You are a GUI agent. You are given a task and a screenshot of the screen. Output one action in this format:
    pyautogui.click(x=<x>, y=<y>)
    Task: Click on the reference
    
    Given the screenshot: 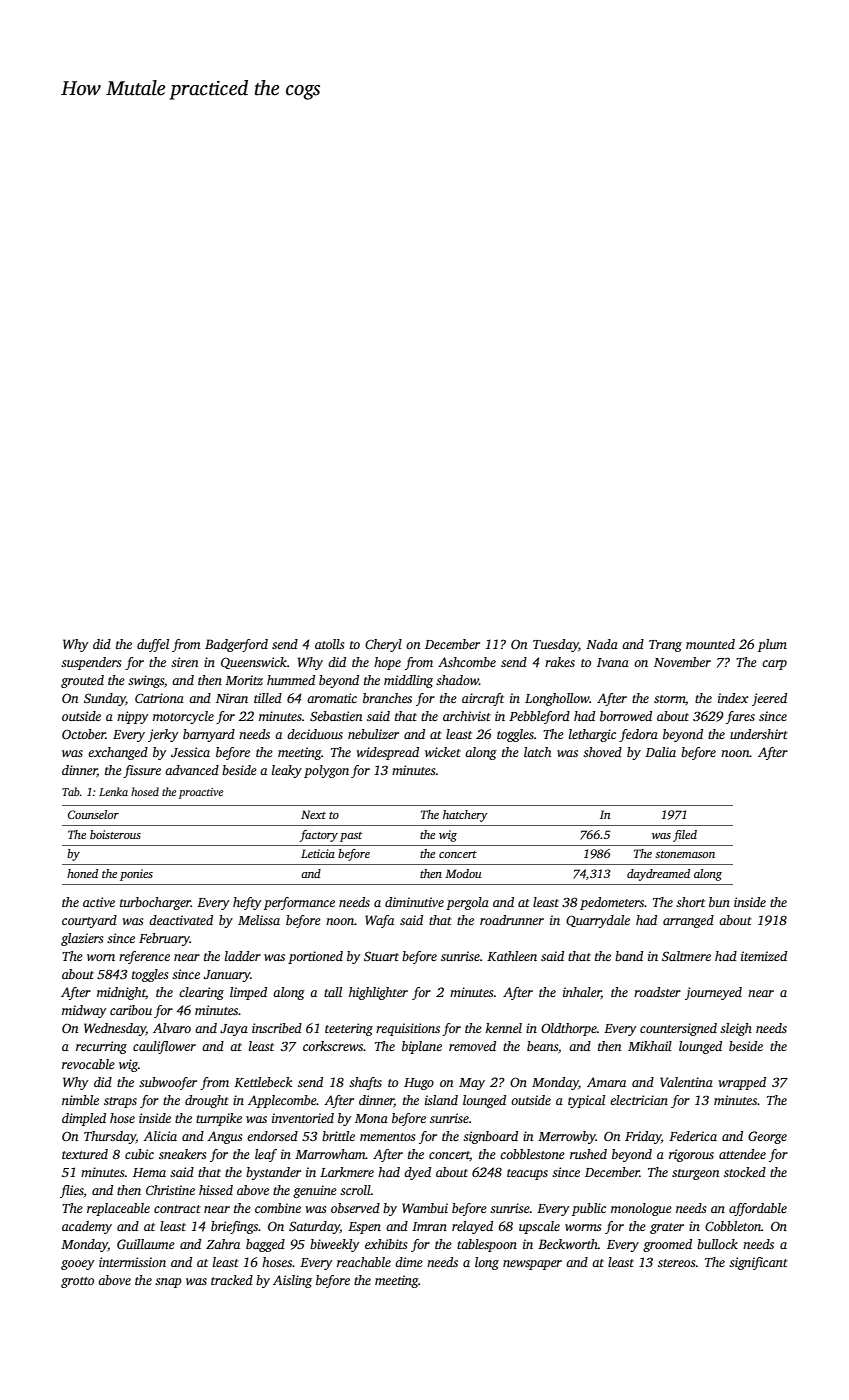 What is the action you would take?
    pyautogui.click(x=144, y=957)
